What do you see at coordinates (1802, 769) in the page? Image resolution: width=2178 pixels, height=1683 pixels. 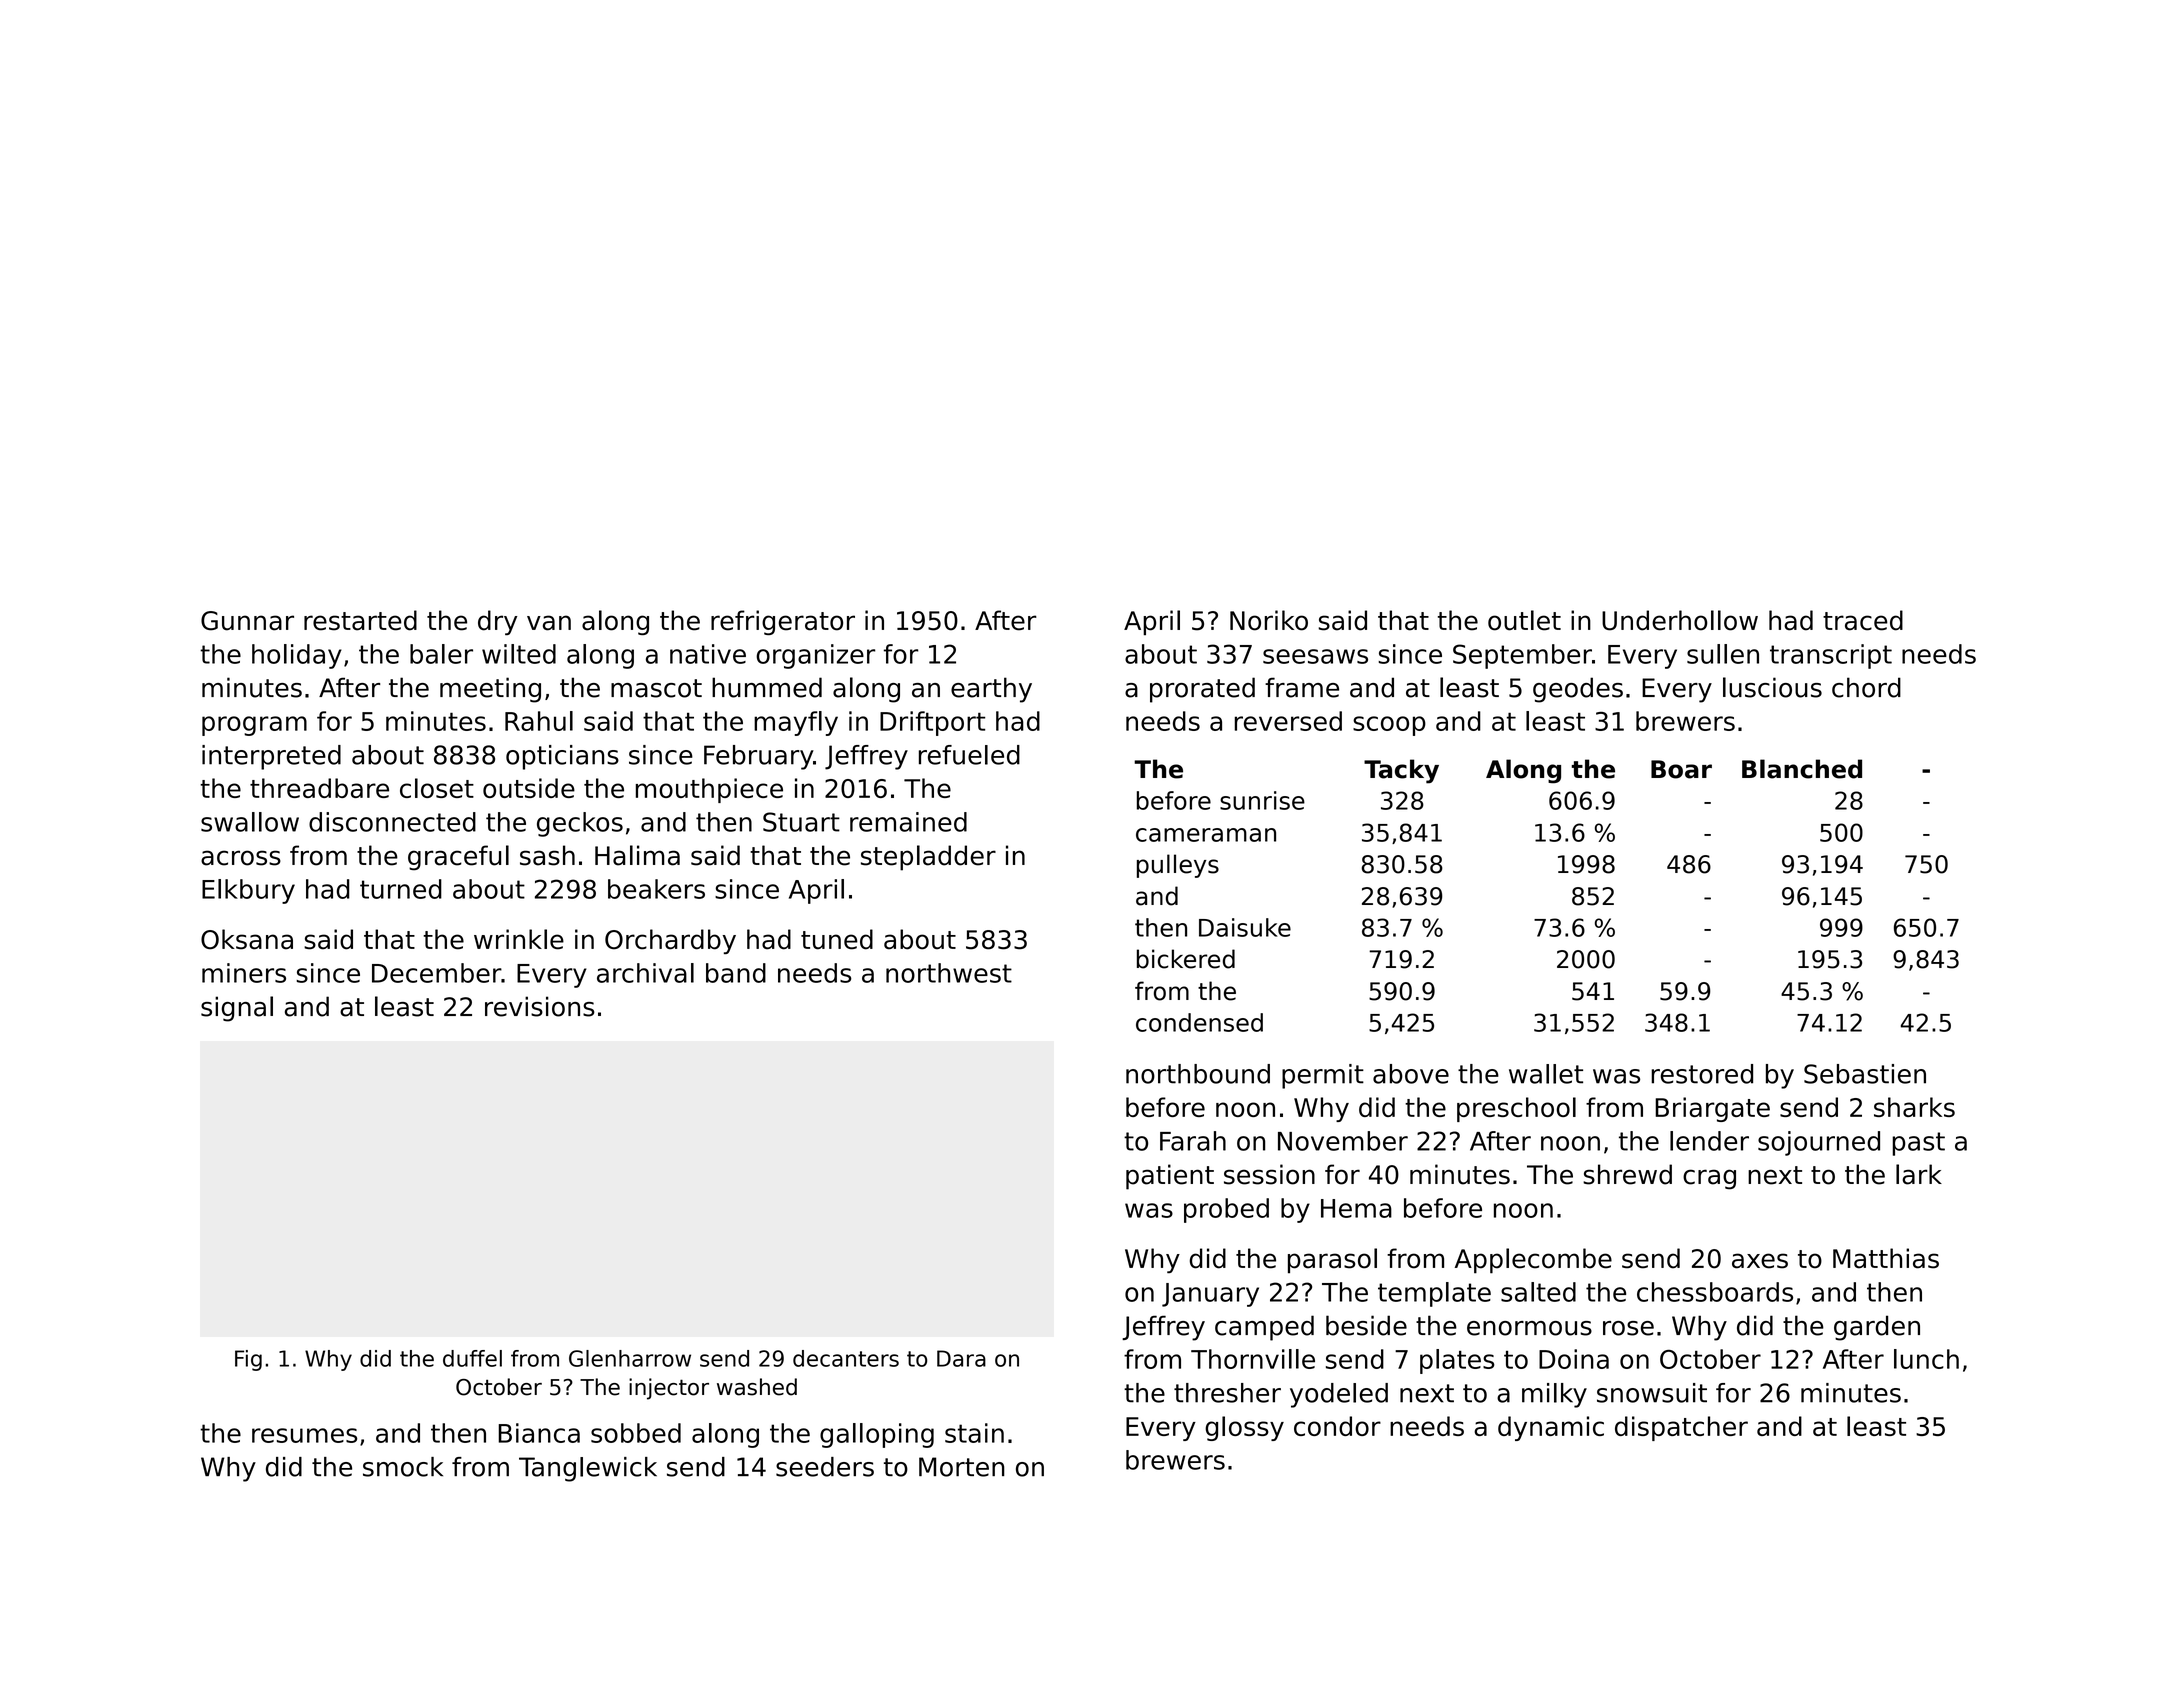 I see `Blanched` at bounding box center [1802, 769].
